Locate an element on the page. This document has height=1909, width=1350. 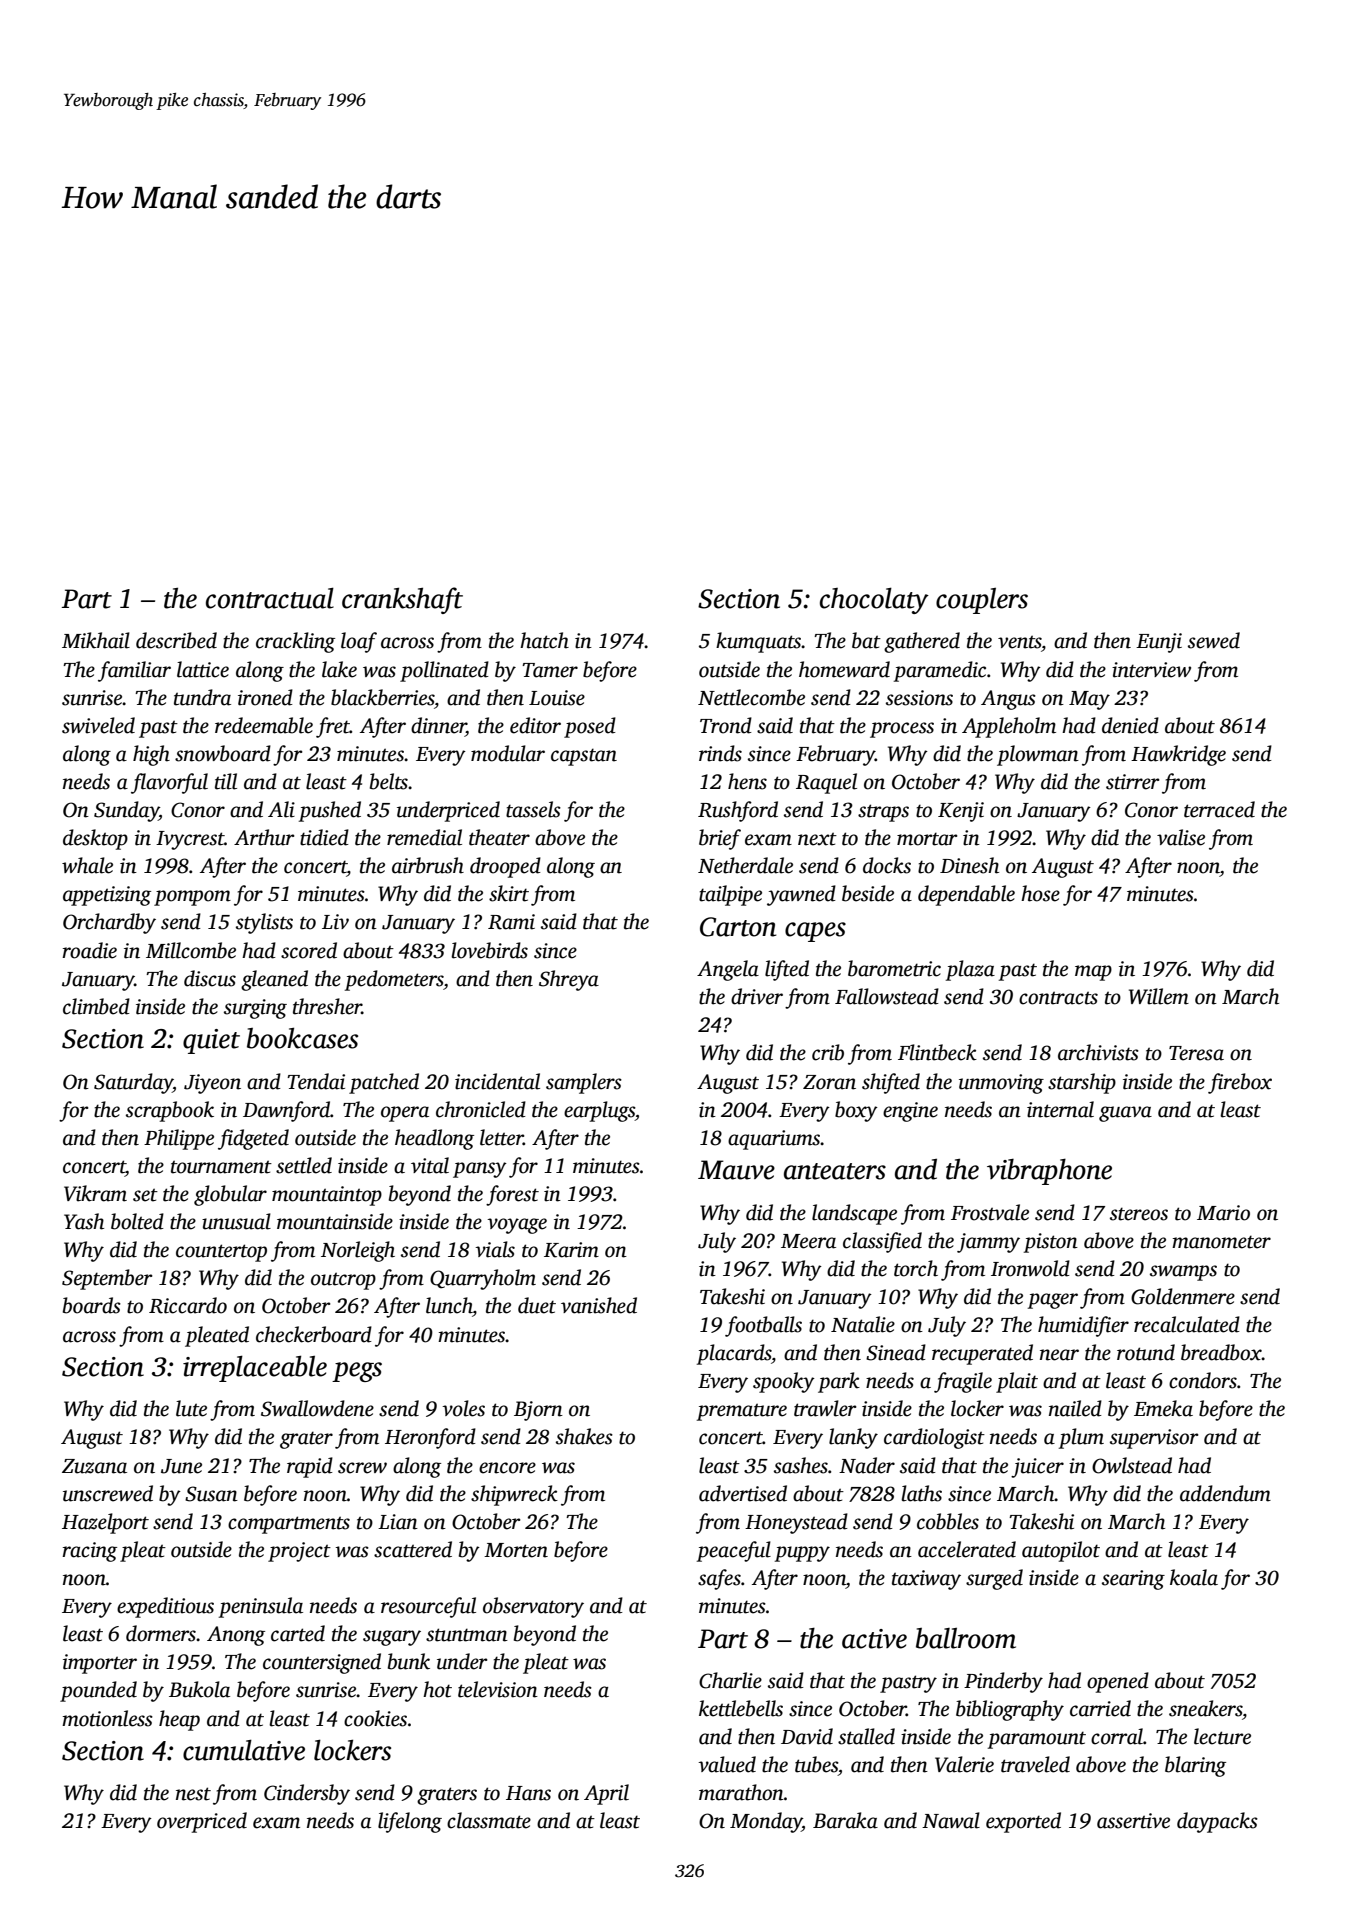
vibraphone is located at coordinates (1049, 1171).
